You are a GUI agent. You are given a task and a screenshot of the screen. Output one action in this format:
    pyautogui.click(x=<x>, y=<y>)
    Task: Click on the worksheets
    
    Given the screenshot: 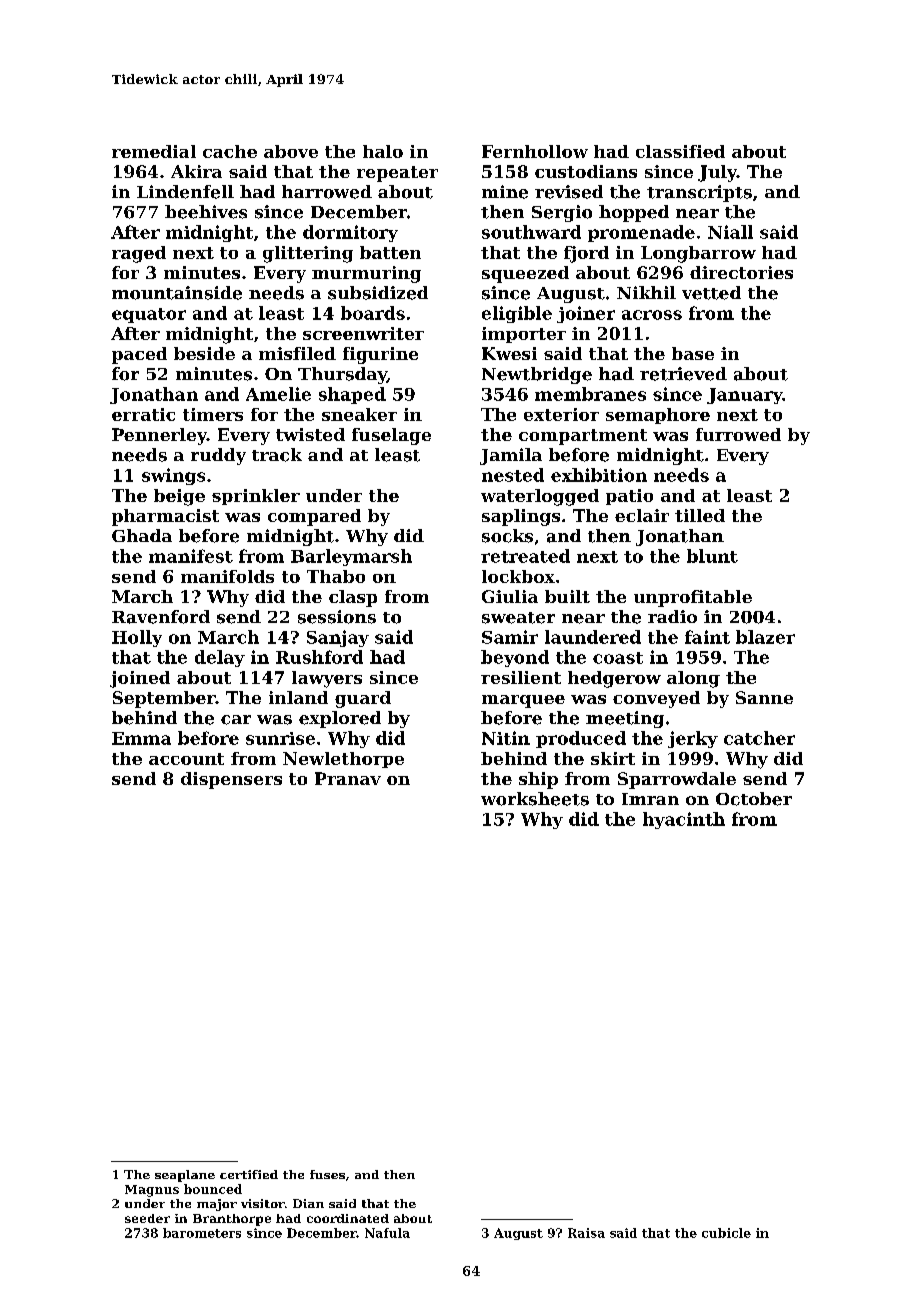 What is the action you would take?
    pyautogui.click(x=535, y=799)
